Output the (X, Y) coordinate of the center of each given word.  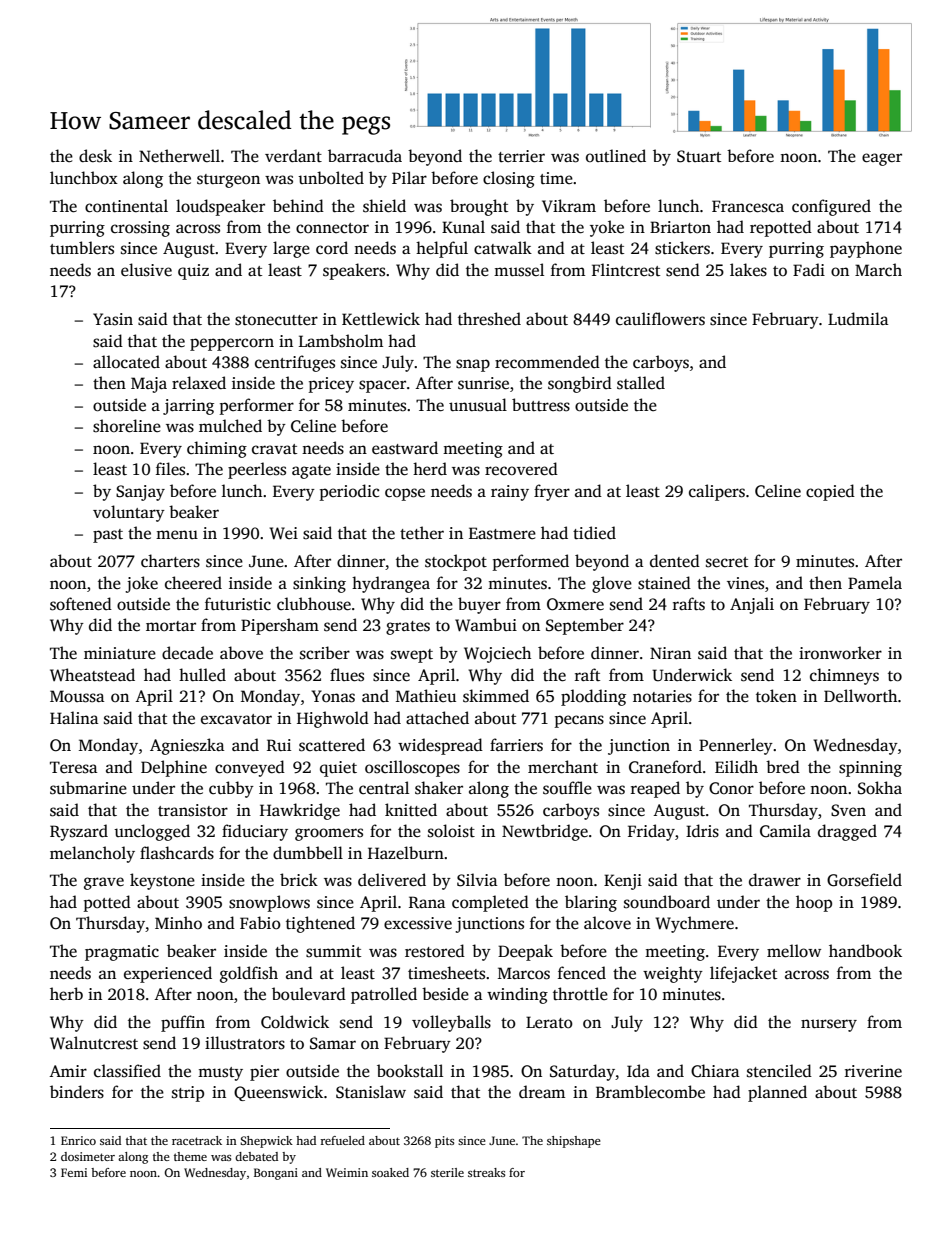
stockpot (456, 562)
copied (830, 492)
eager (882, 159)
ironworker (840, 653)
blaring (591, 903)
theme (190, 1156)
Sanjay (140, 493)
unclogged (152, 832)
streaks (486, 1172)
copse (405, 494)
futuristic (238, 604)
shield (384, 206)
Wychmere (694, 924)
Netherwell (179, 156)
